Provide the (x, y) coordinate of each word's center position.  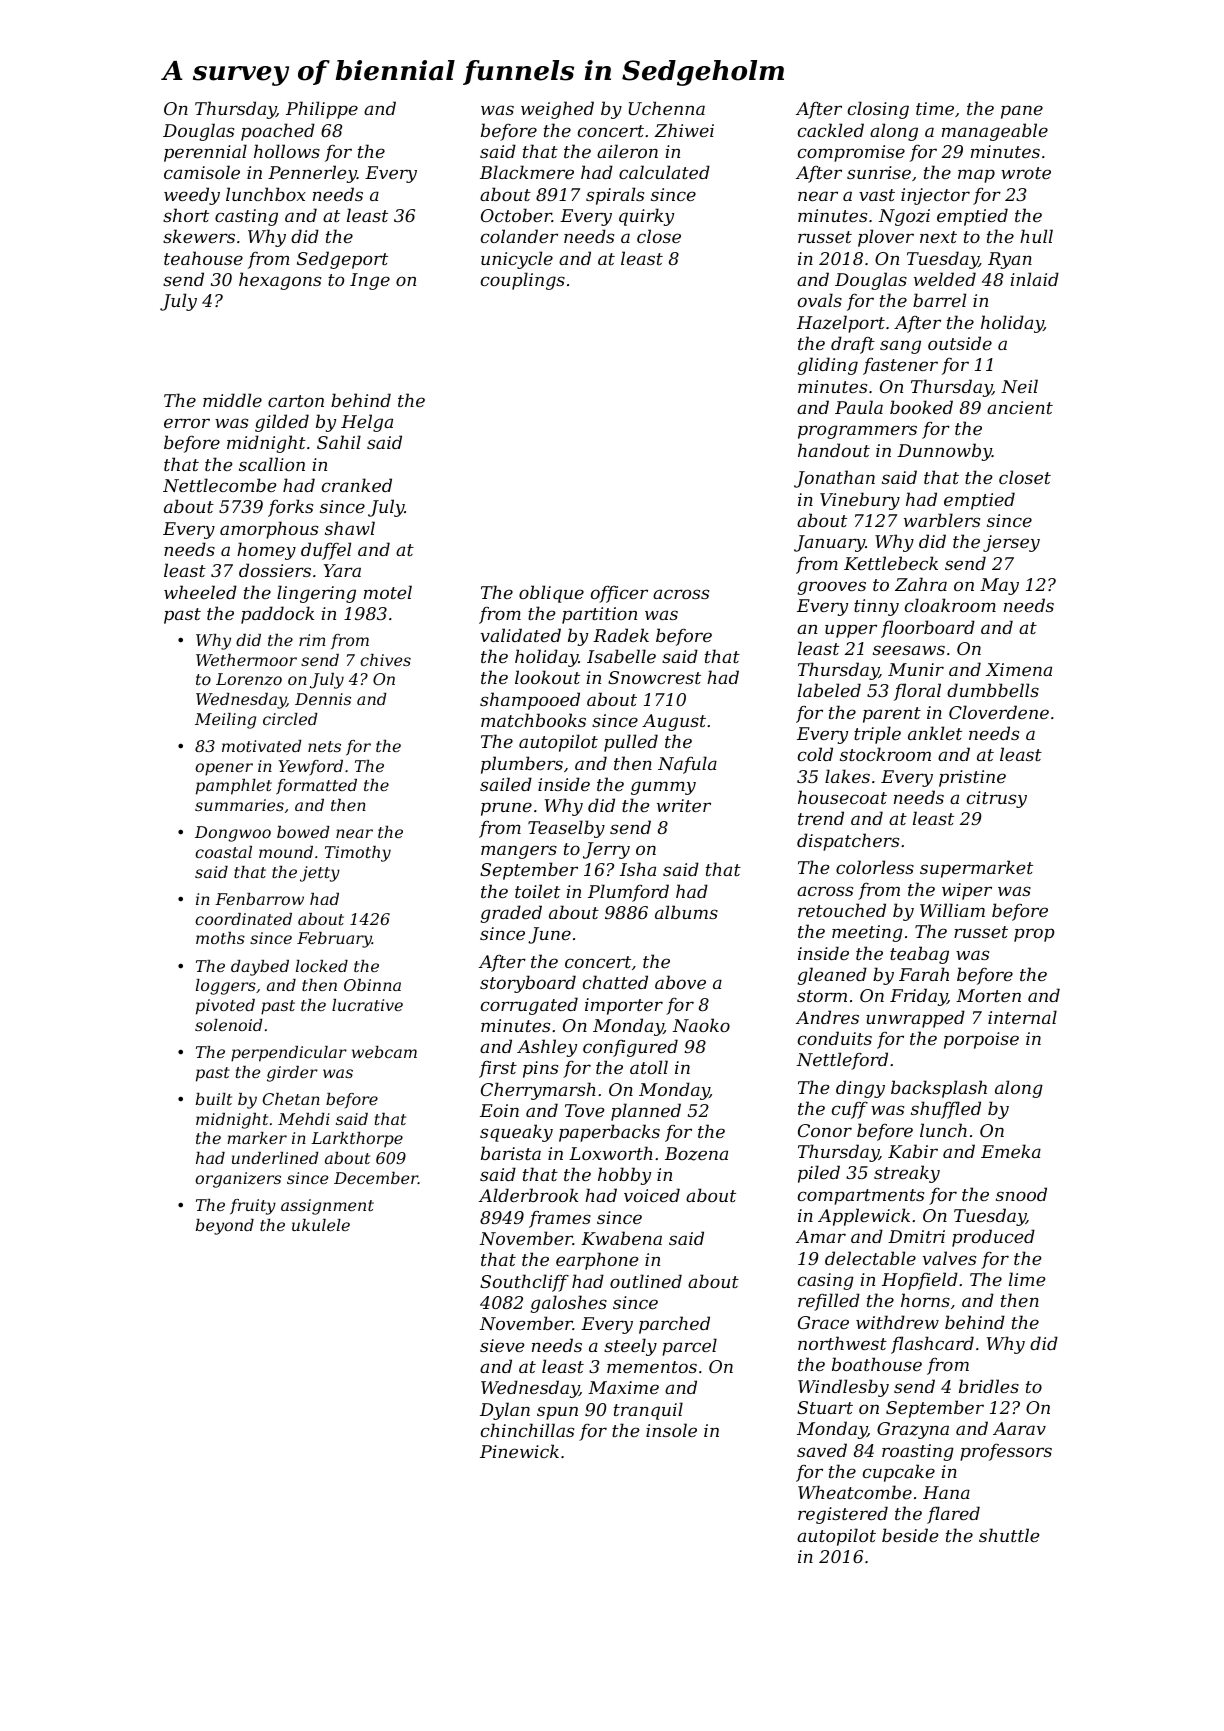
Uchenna (667, 108)
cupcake (899, 1473)
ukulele (321, 1225)
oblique (551, 594)
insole (671, 1430)
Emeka (1011, 1151)
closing (878, 110)
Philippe (322, 110)
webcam (384, 1052)
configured (630, 1048)
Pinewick (519, 1451)
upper (851, 631)
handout (834, 450)
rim (312, 640)
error (187, 423)
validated (521, 635)
